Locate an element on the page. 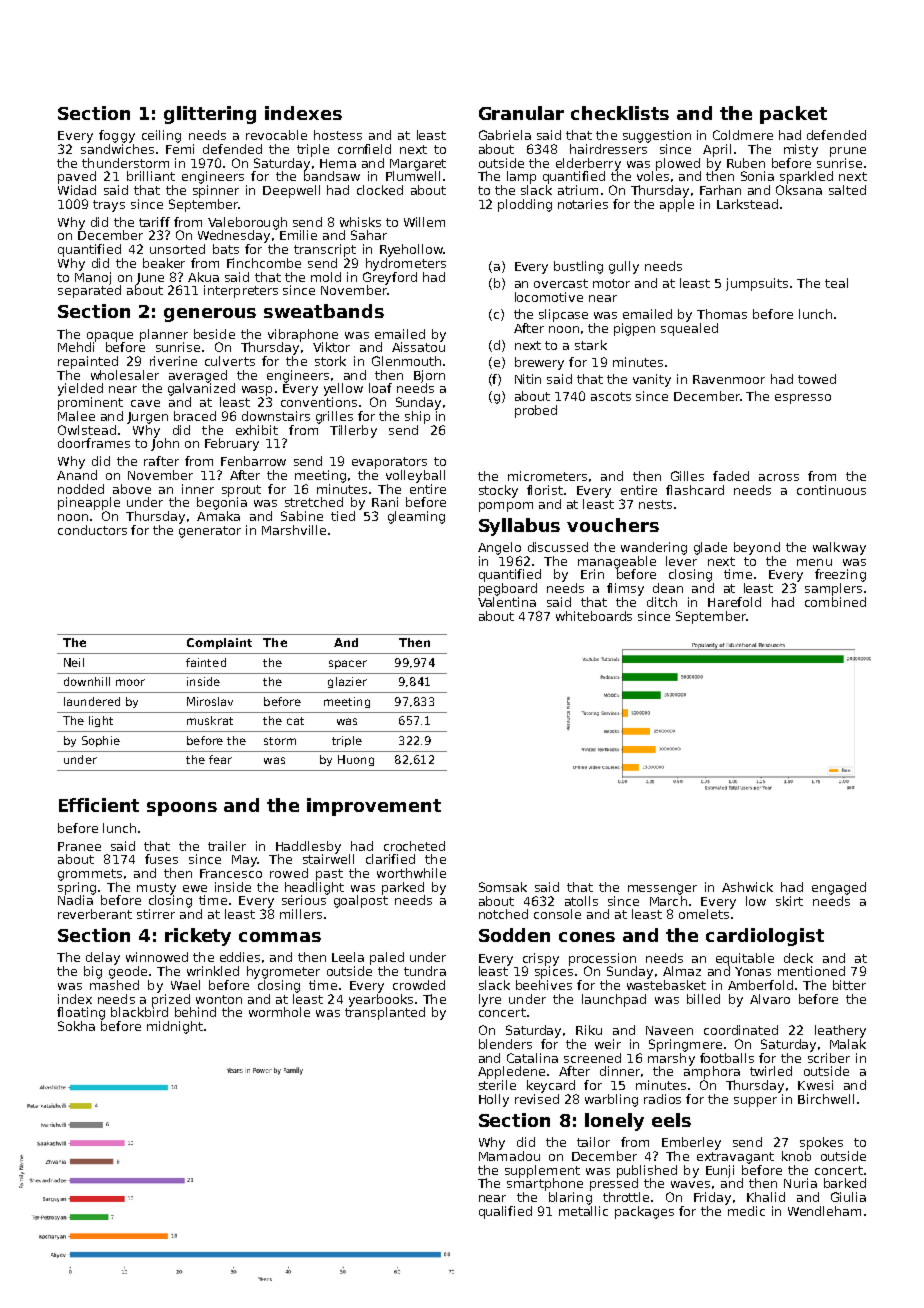 The image size is (924, 1308). foggy is located at coordinates (117, 136).
